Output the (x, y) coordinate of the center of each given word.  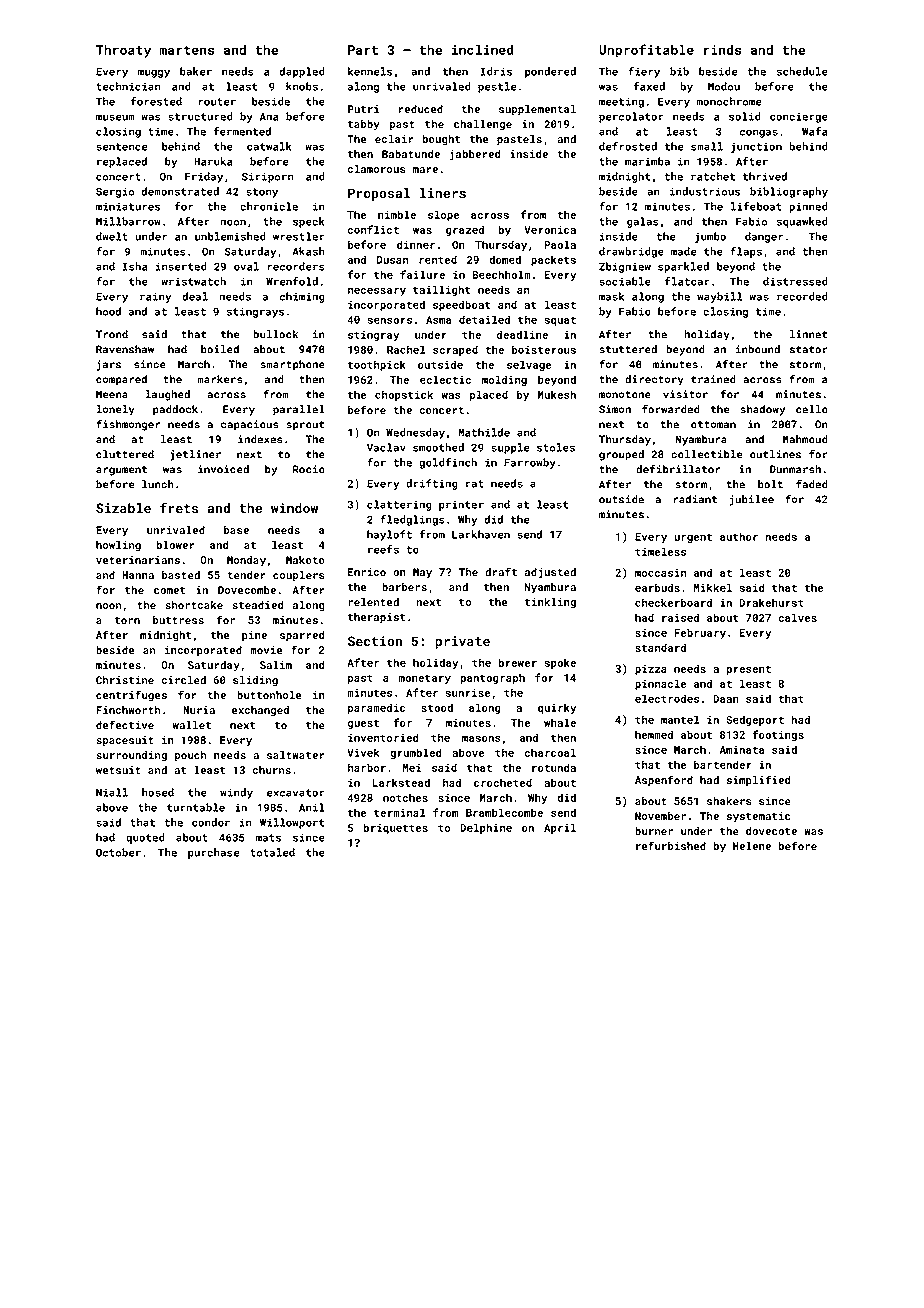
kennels (370, 71)
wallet (192, 725)
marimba (647, 161)
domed (505, 259)
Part (363, 50)
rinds (722, 50)
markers (220, 379)
